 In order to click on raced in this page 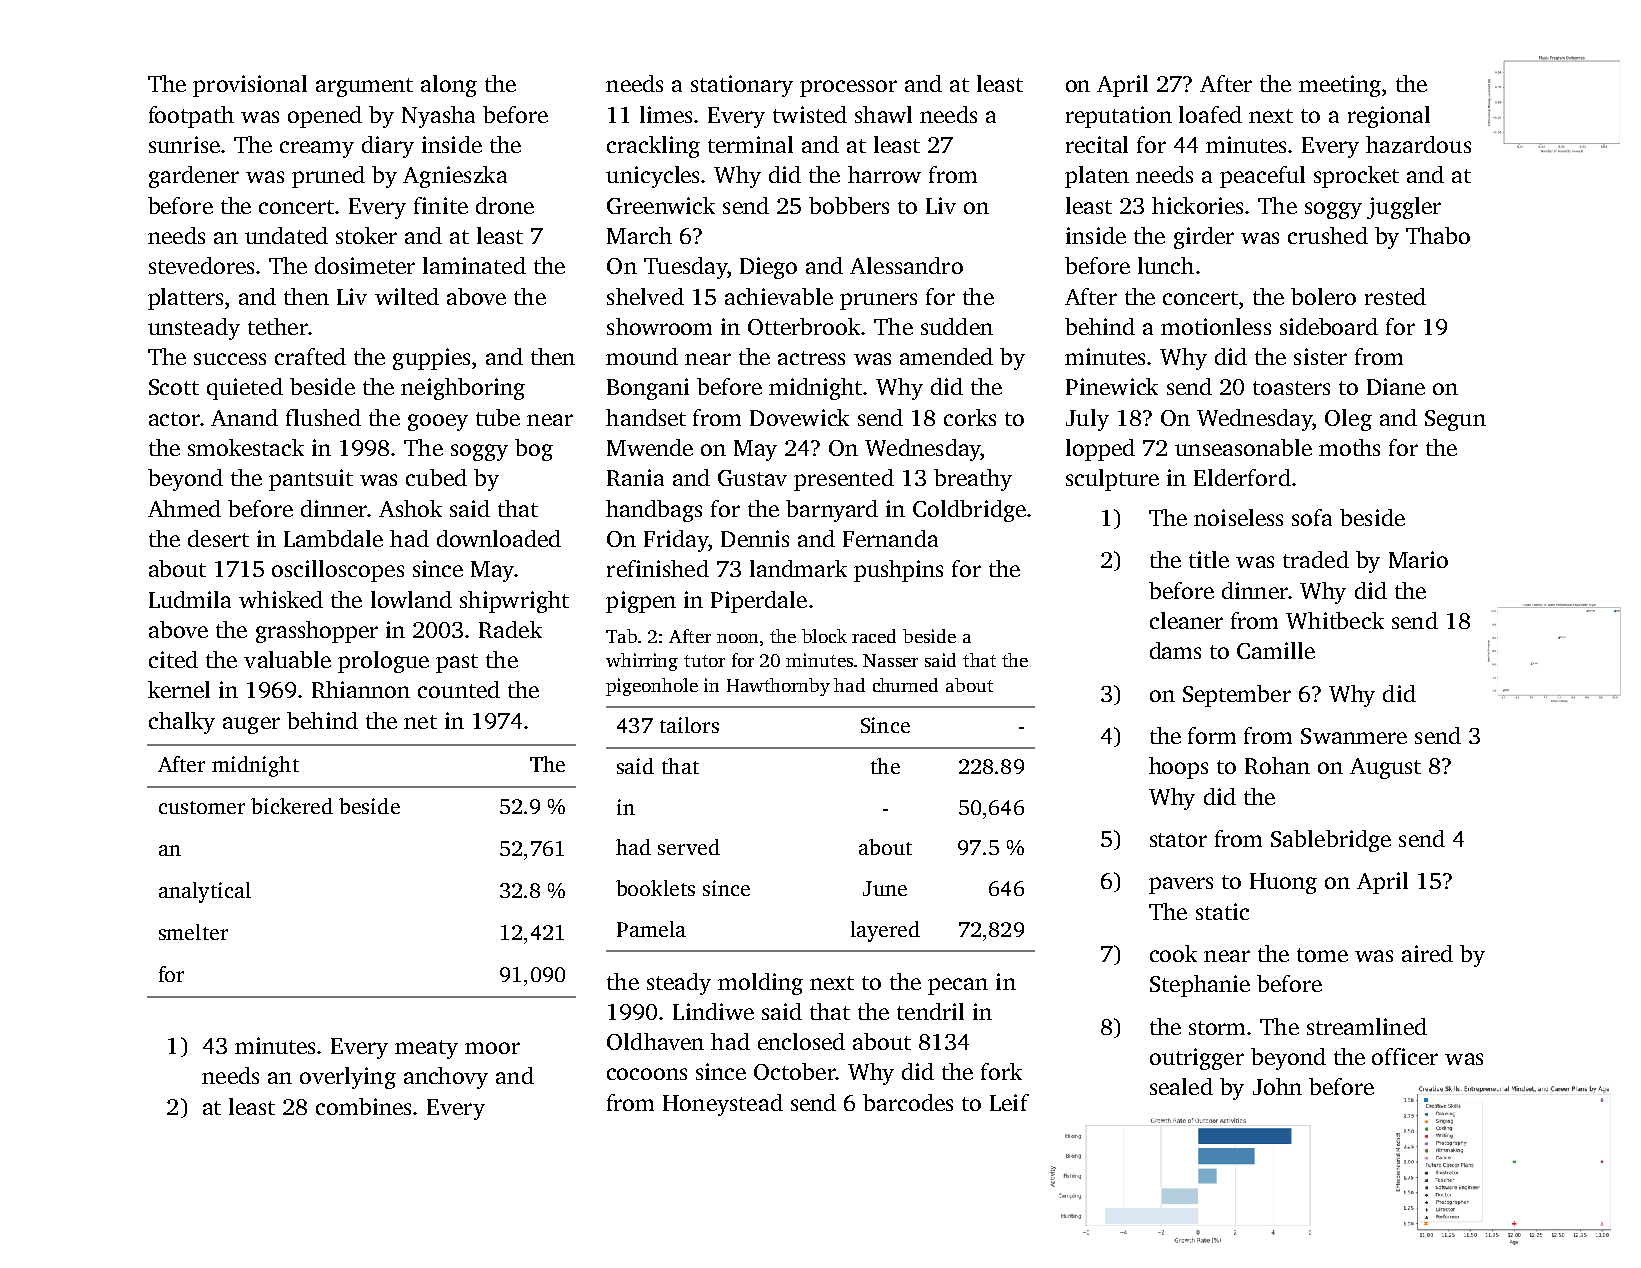, I will do `click(874, 636)`.
